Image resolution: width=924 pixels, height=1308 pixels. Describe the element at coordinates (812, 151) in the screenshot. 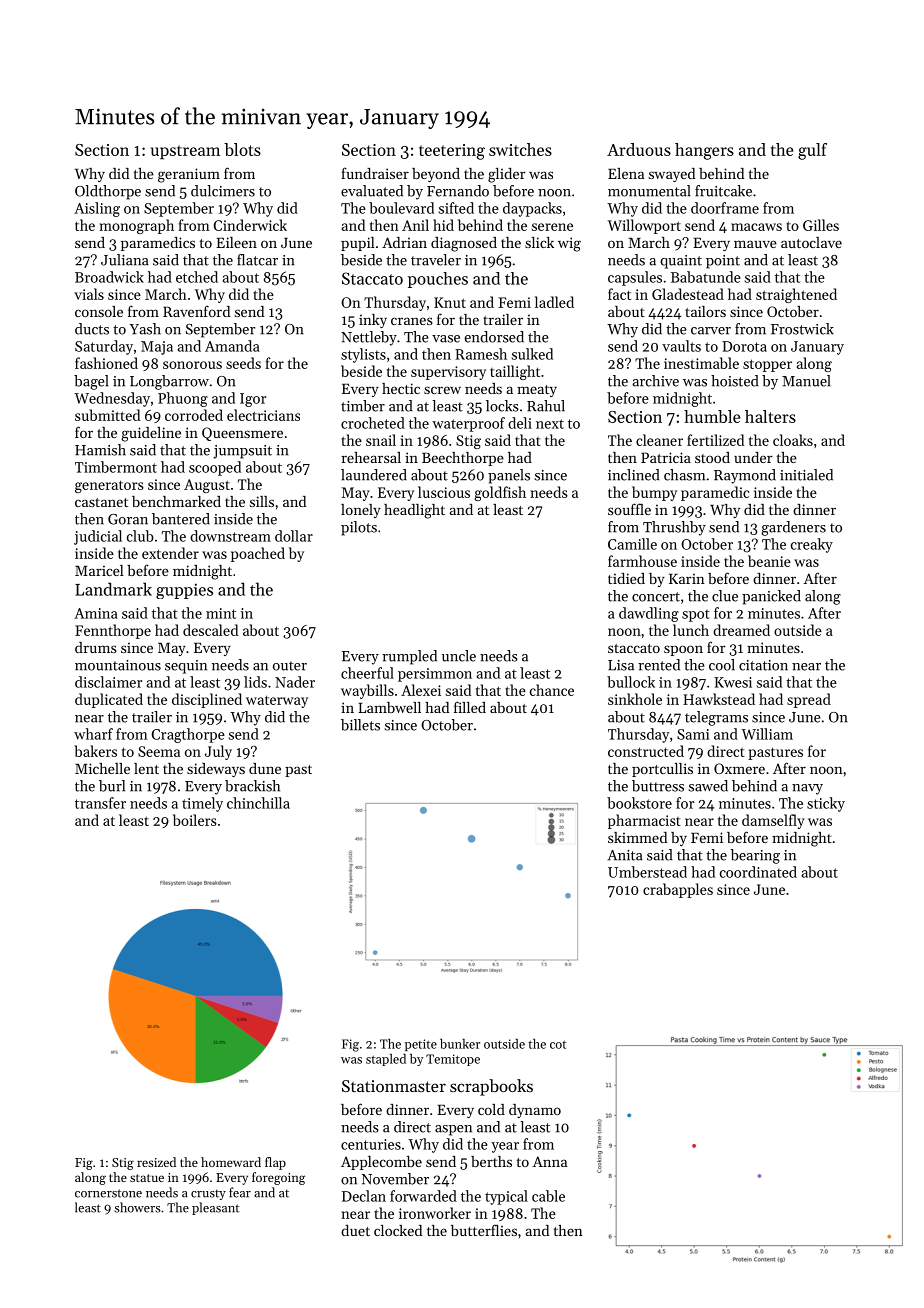

I see `gulf` at that location.
